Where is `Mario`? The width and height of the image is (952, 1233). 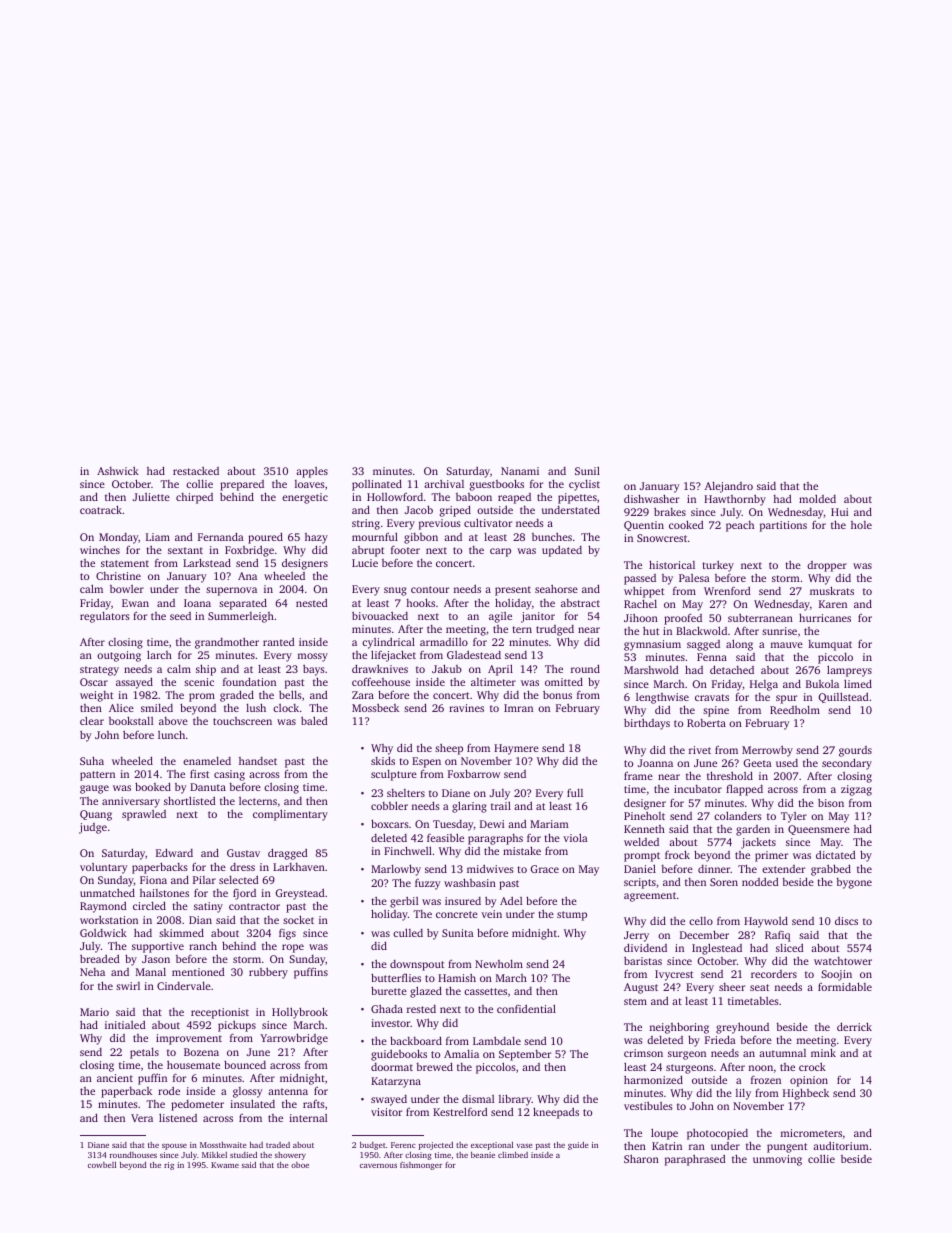 Mario is located at coordinates (94, 1012).
